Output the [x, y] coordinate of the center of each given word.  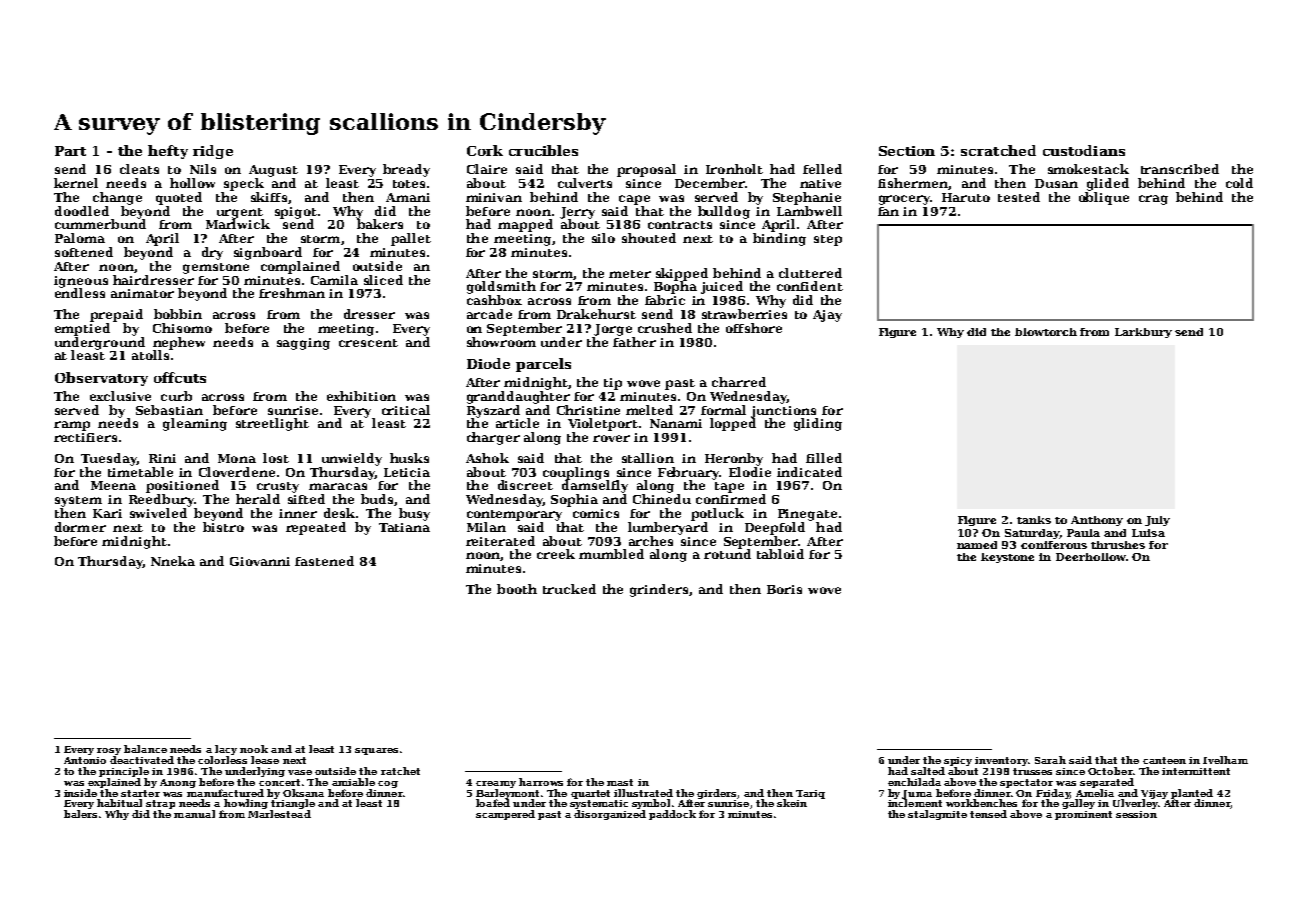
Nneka [173, 561]
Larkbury [1143, 333]
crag [1153, 200]
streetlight [272, 424]
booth [517, 589]
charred [739, 382]
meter [630, 274]
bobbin [178, 314]
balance [145, 749]
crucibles [543, 150]
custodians [1084, 150]
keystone [1007, 558]
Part [70, 151]
